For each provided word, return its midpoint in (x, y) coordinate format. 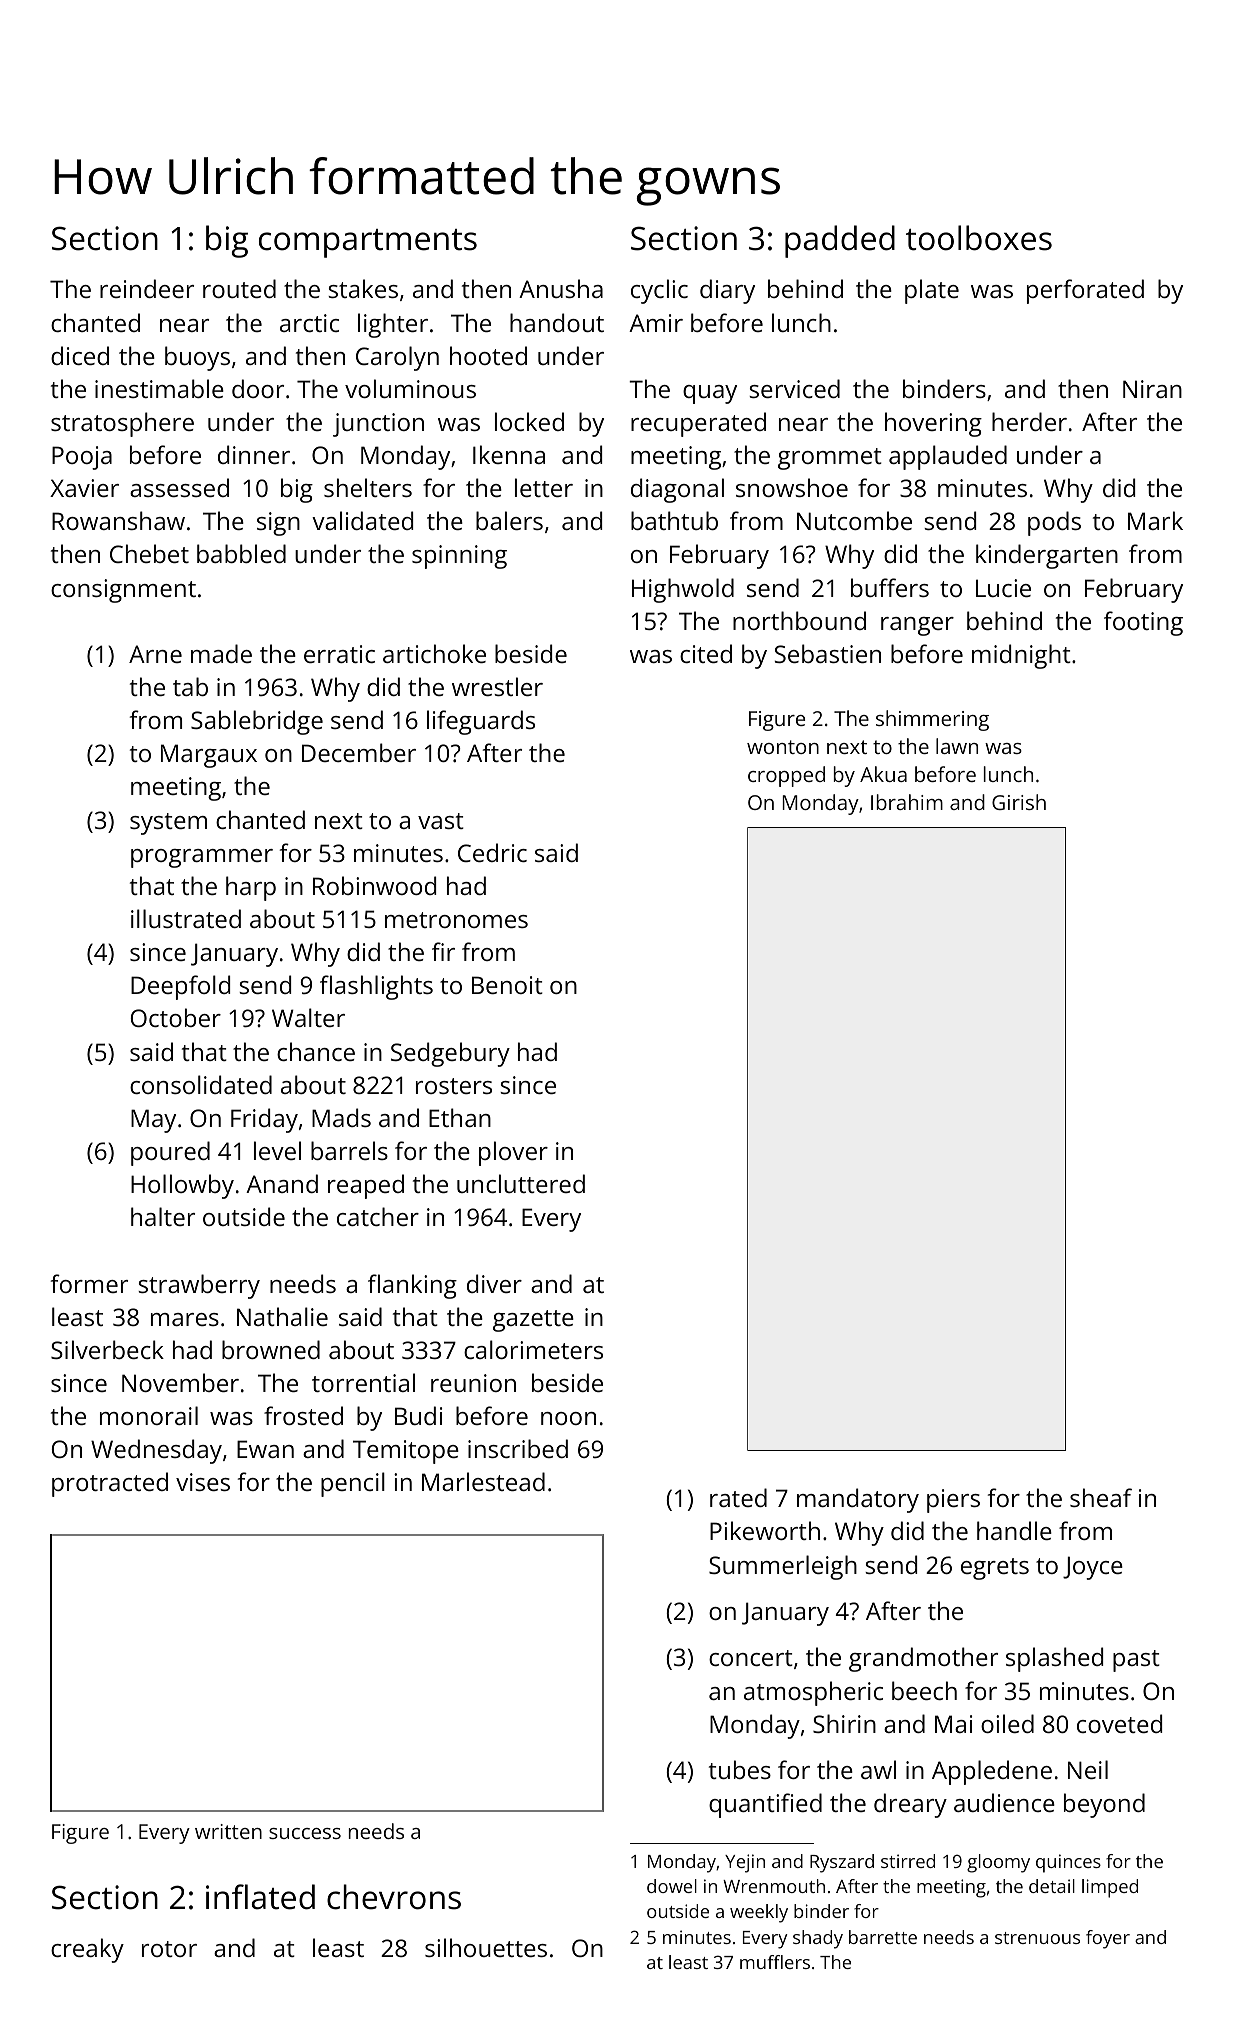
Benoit (507, 985)
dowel (672, 1886)
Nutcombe (854, 520)
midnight (1021, 656)
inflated (260, 1897)
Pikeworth (765, 1530)
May (153, 1121)
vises (203, 1482)
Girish (1019, 802)
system (168, 824)
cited (706, 653)
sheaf (1101, 1497)
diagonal (677, 490)
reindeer (147, 288)
